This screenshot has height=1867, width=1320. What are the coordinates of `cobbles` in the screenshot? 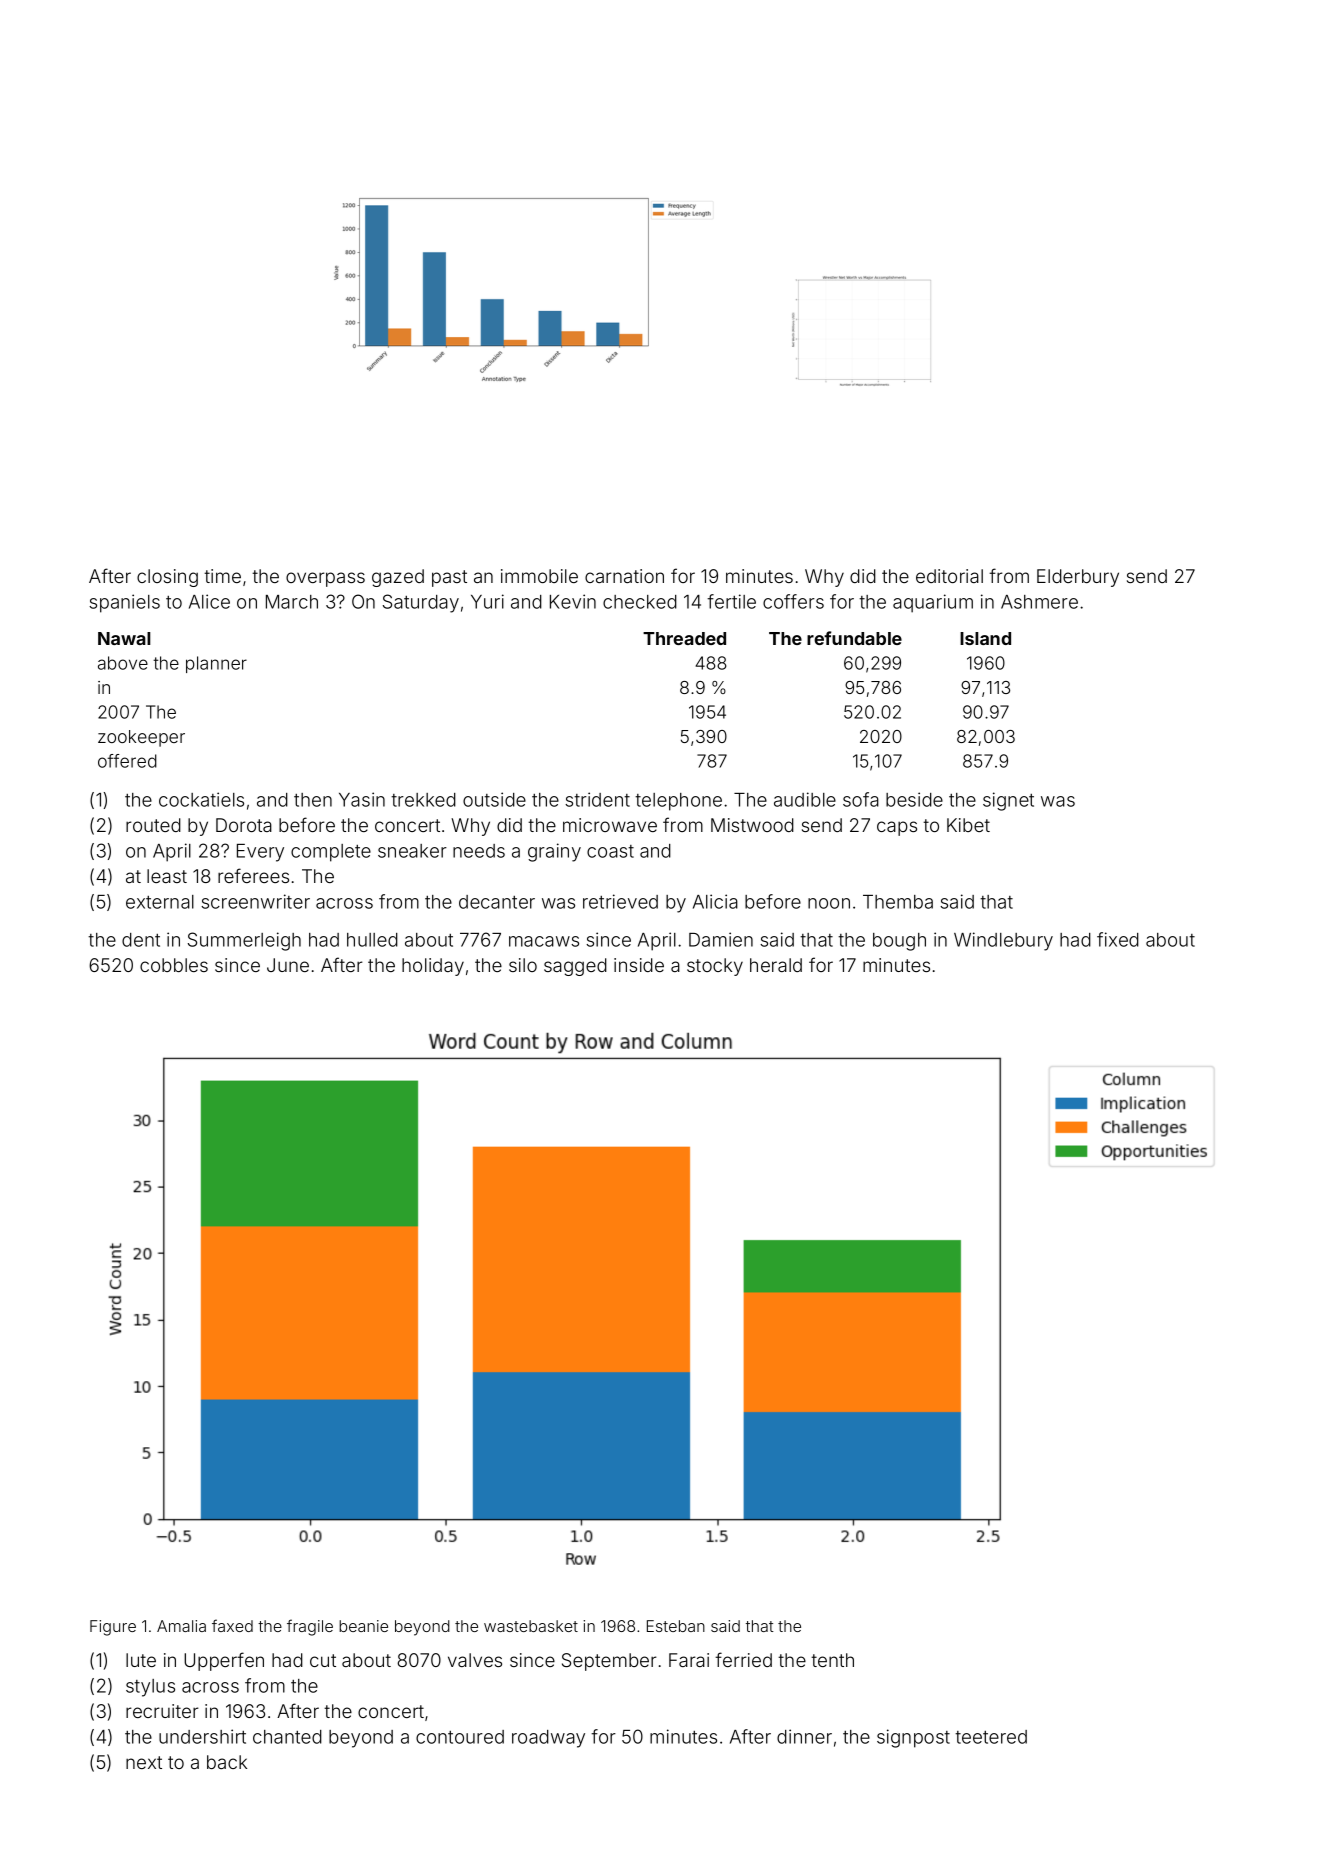 It's located at (174, 965).
